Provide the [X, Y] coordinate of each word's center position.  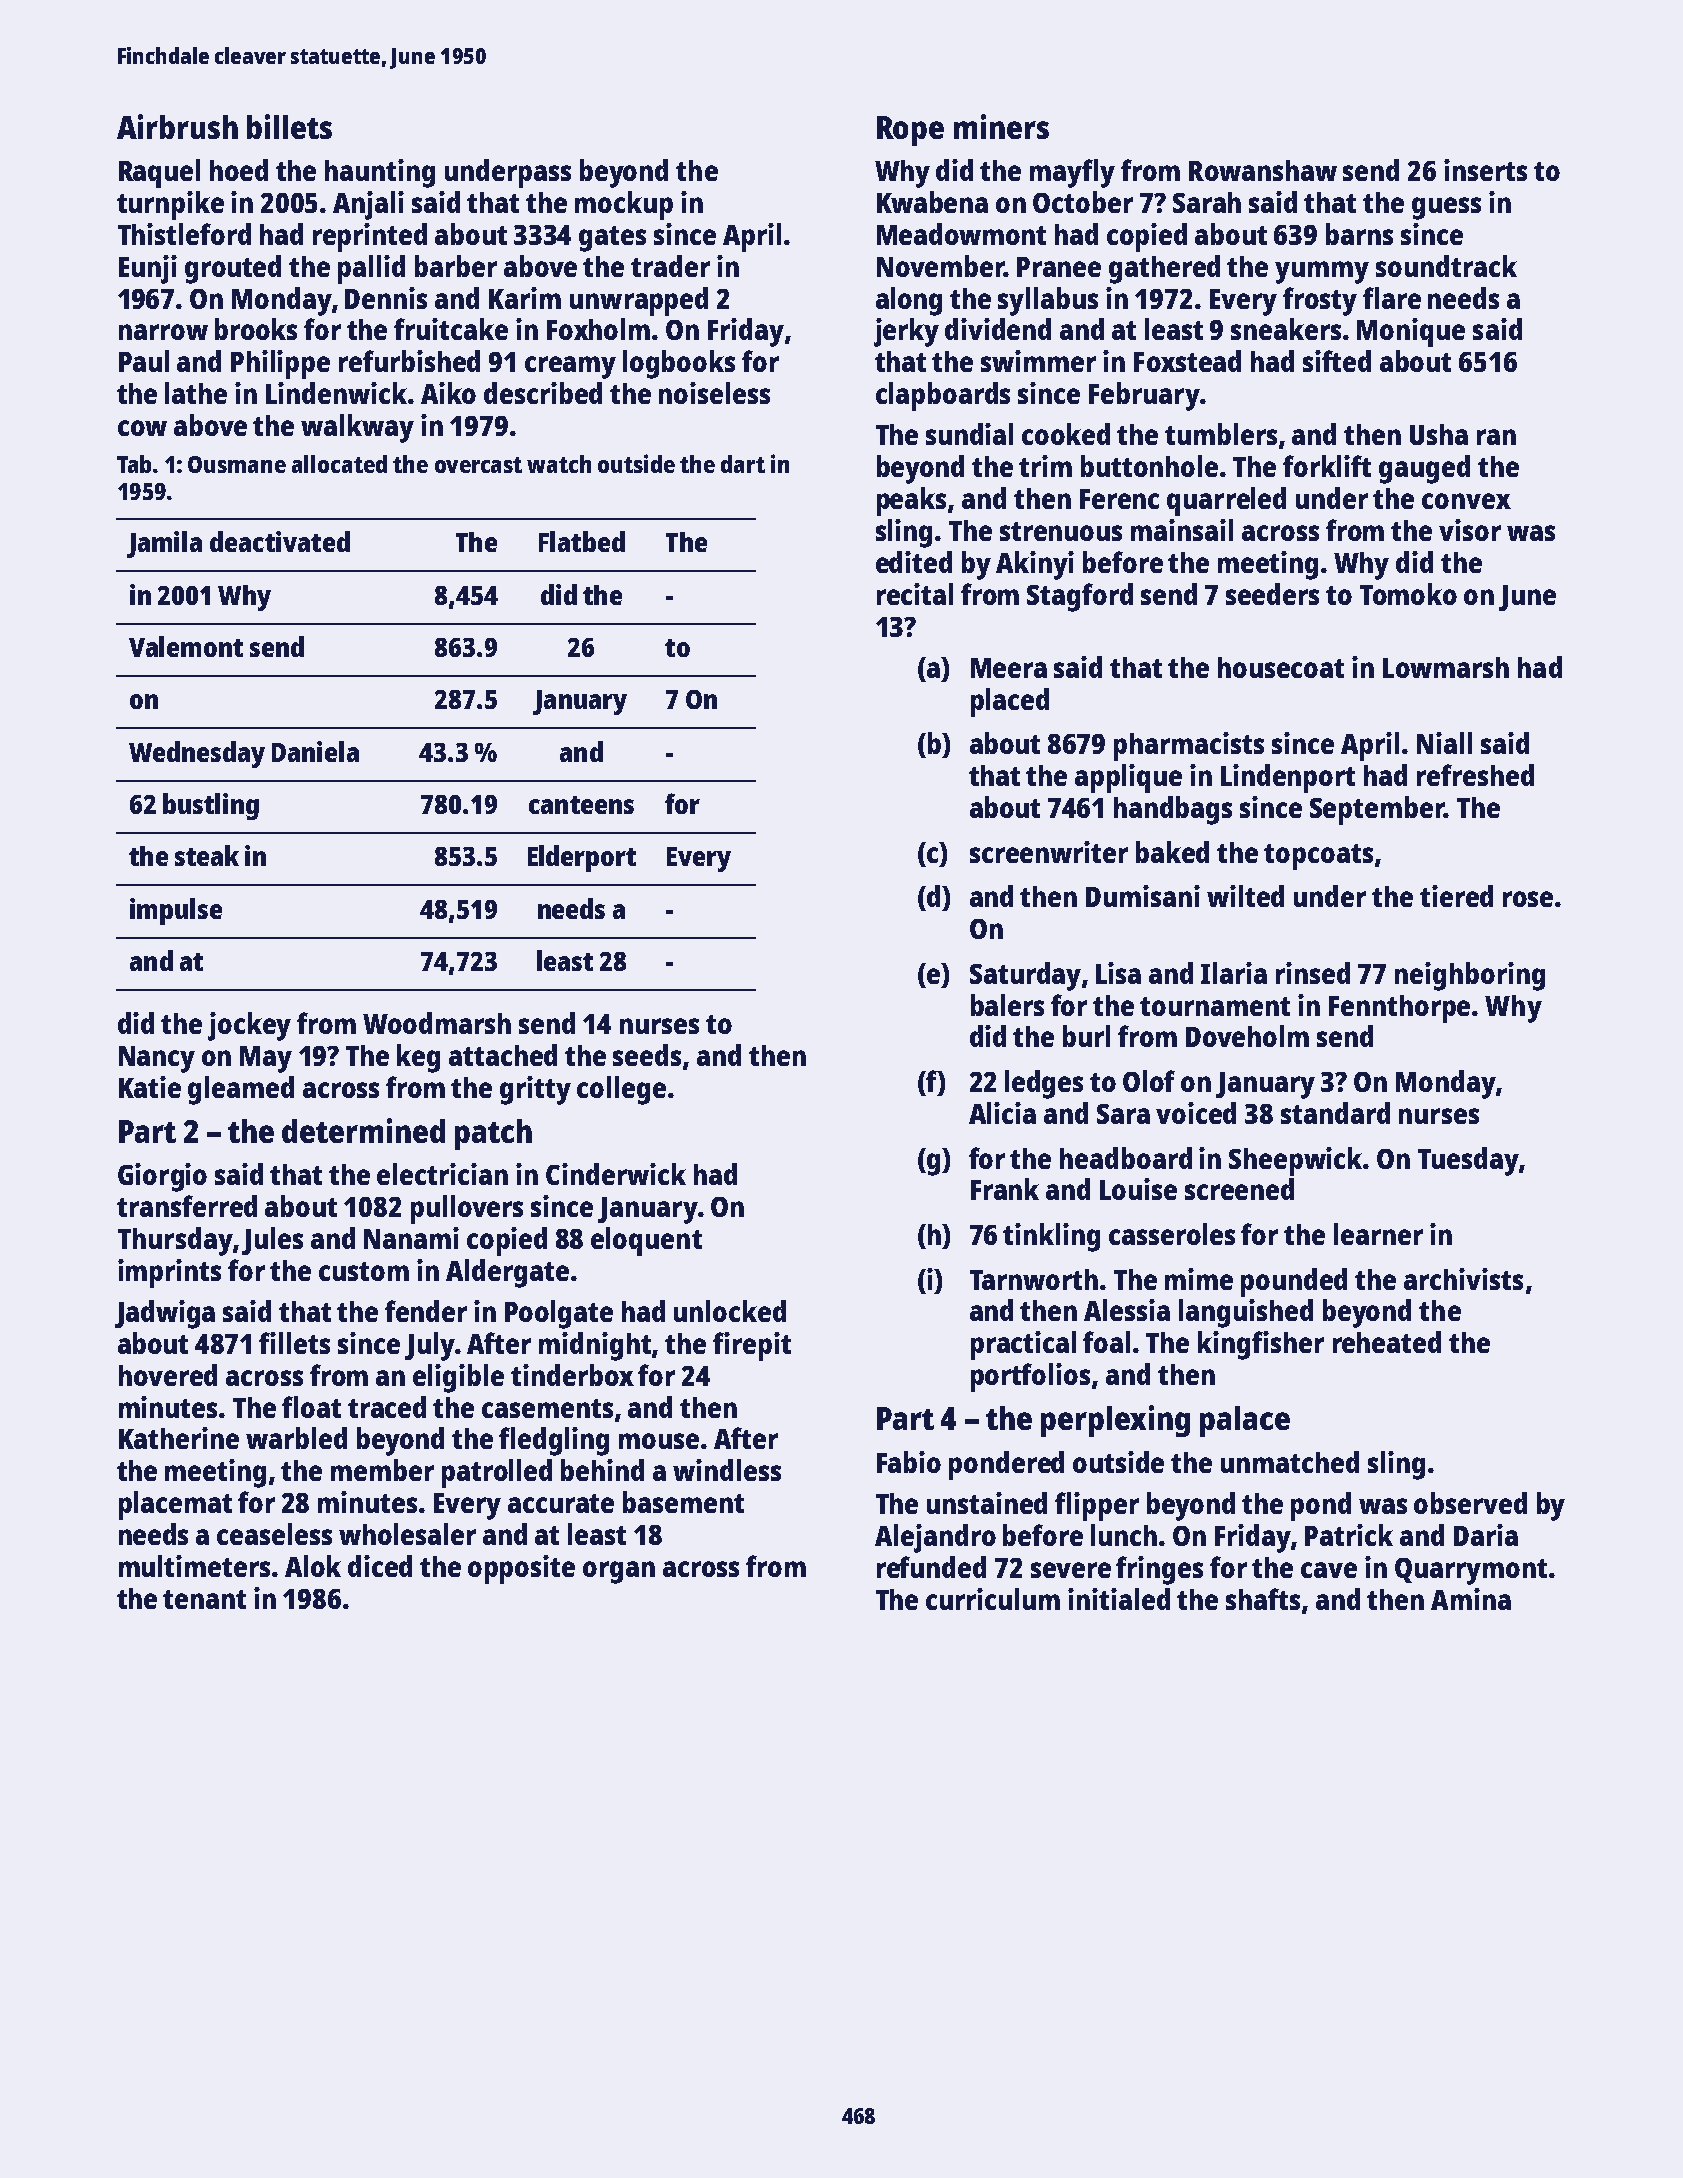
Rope [910, 131]
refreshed [1475, 775]
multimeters [194, 1566]
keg [418, 1058]
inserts [1485, 170]
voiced [1196, 1113]
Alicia [1002, 1113]
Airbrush [177, 126]
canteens [581, 805]
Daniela [315, 751]
